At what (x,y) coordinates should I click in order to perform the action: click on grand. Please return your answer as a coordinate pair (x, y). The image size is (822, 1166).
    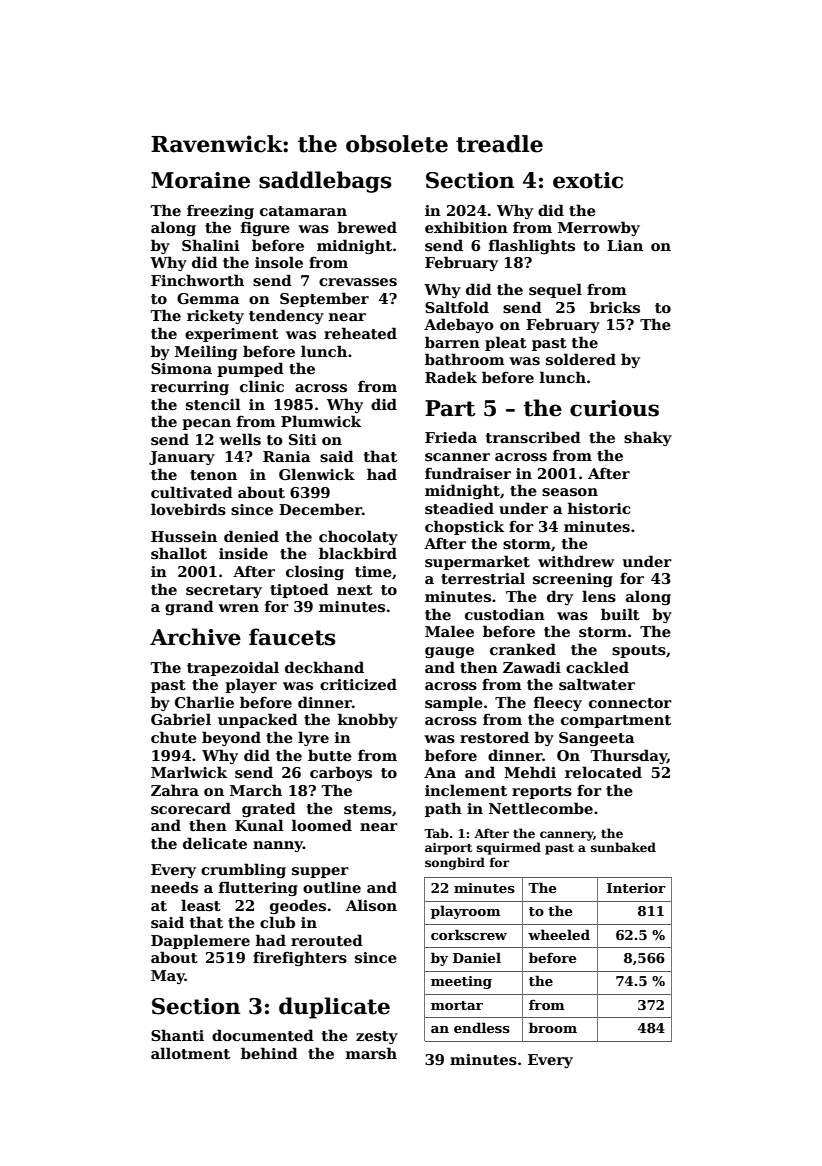
    Looking at the image, I should click on (189, 607).
